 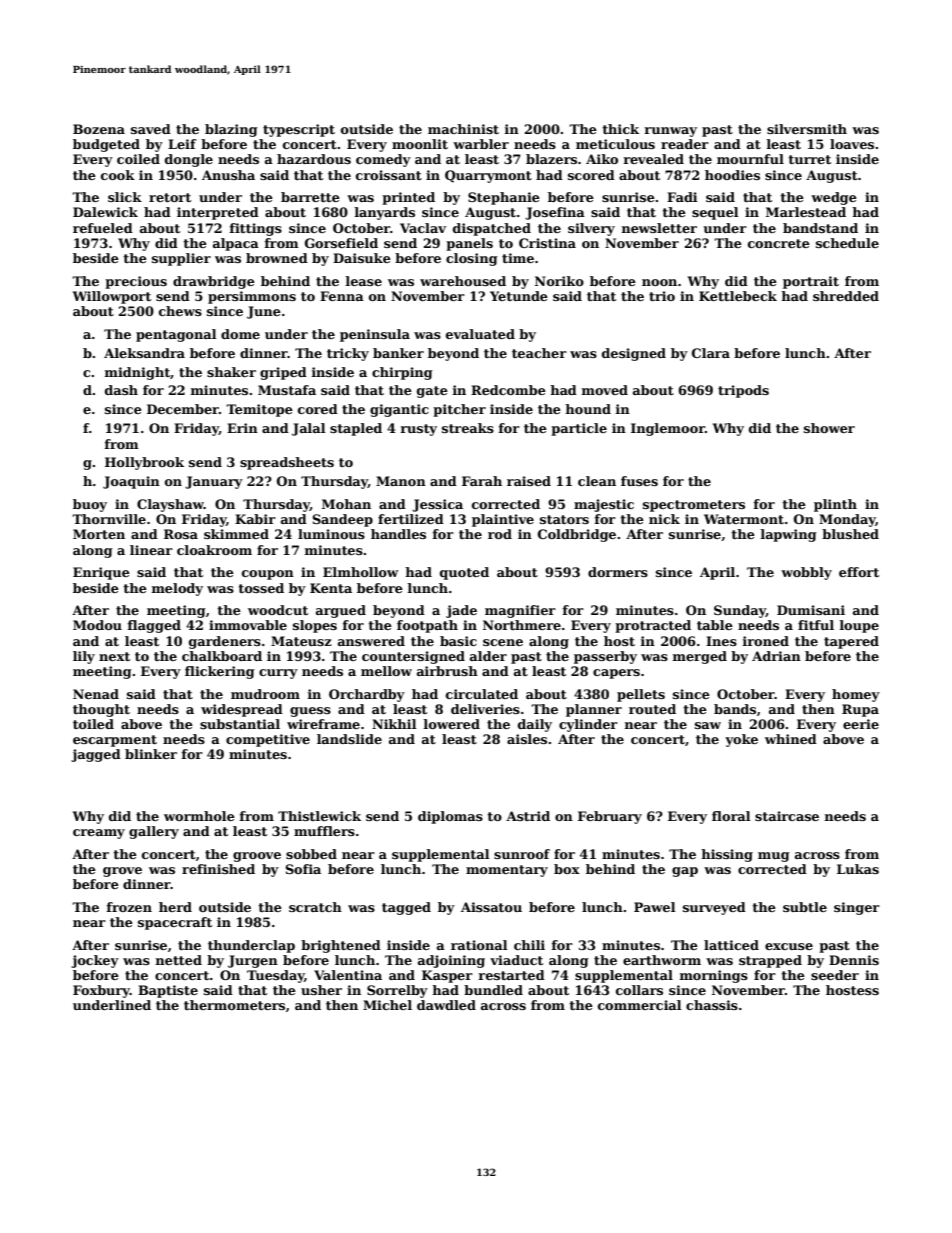 What do you see at coordinates (659, 282) in the screenshot?
I see `noon` at bounding box center [659, 282].
